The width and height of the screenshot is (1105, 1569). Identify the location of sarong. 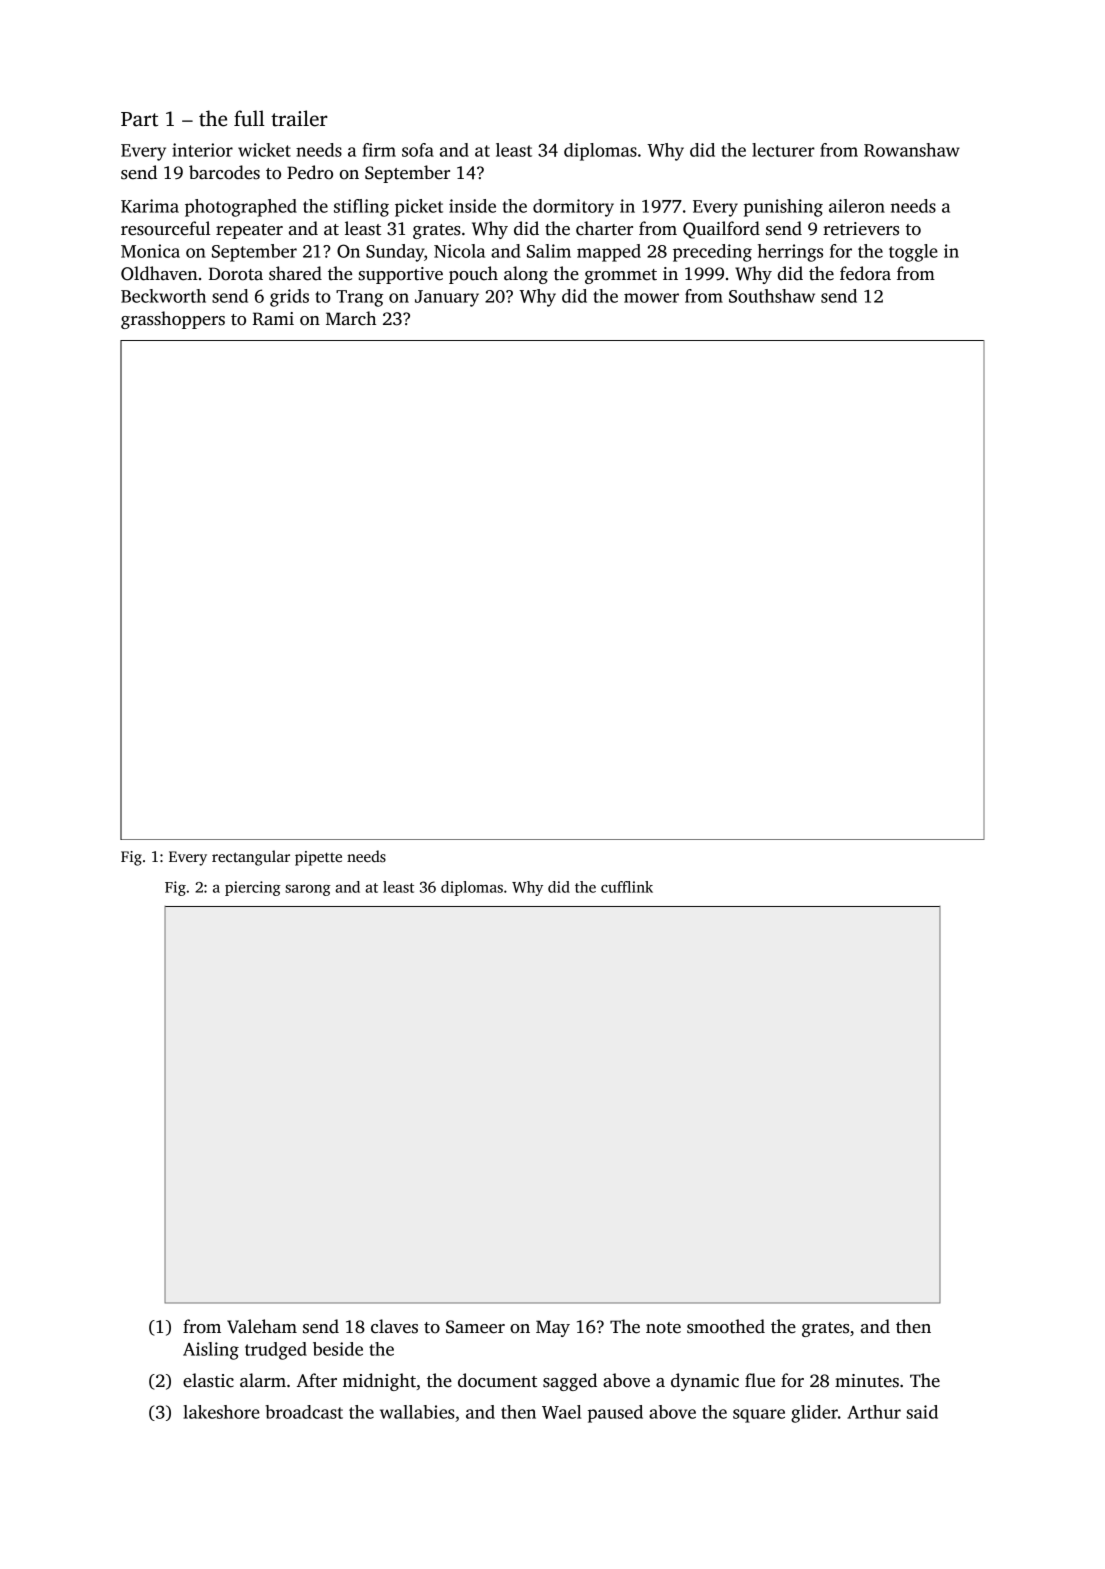
(308, 890).
